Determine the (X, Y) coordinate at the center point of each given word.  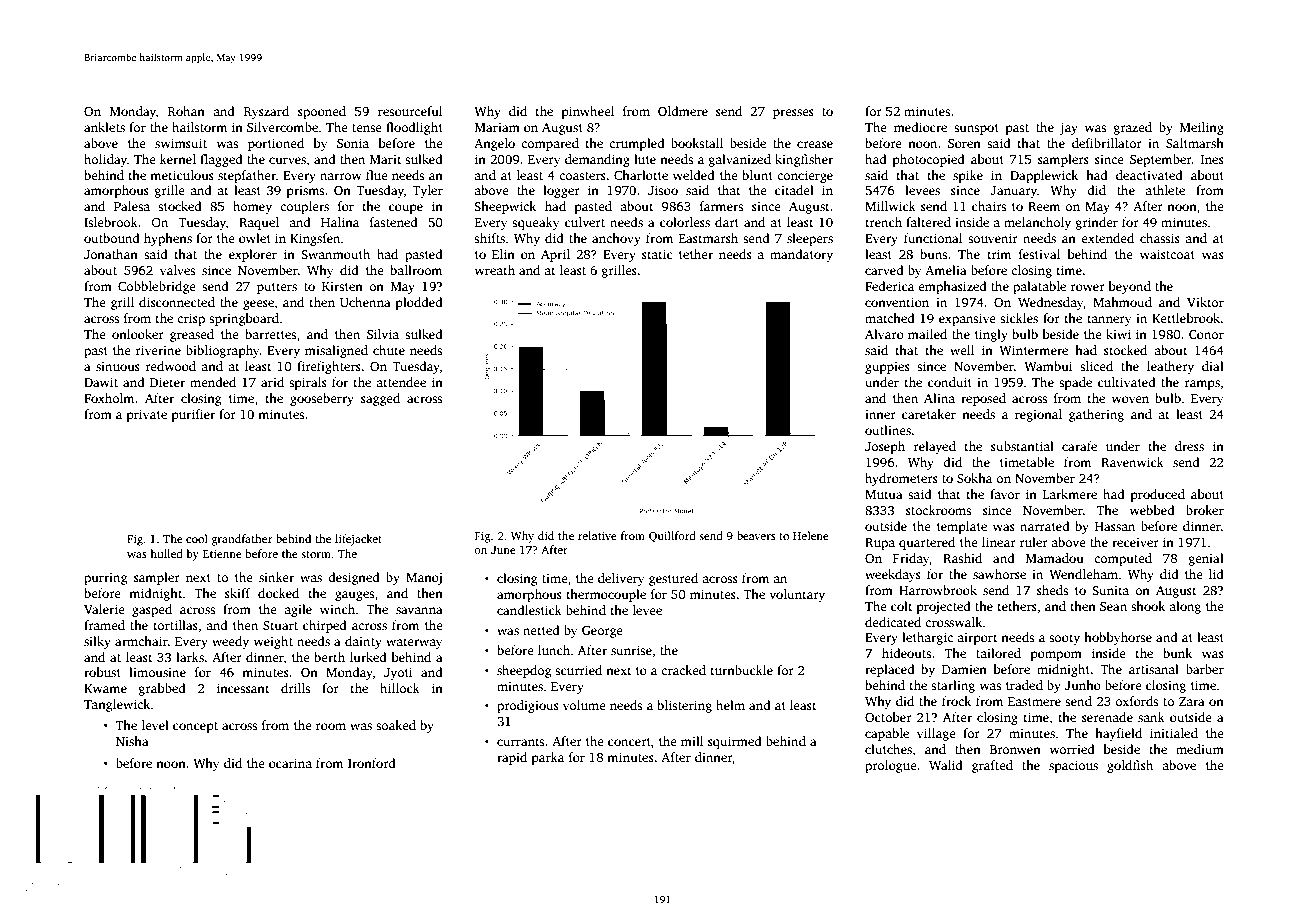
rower (1087, 287)
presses (793, 114)
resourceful (410, 111)
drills (295, 688)
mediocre (920, 127)
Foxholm (109, 398)
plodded (419, 303)
